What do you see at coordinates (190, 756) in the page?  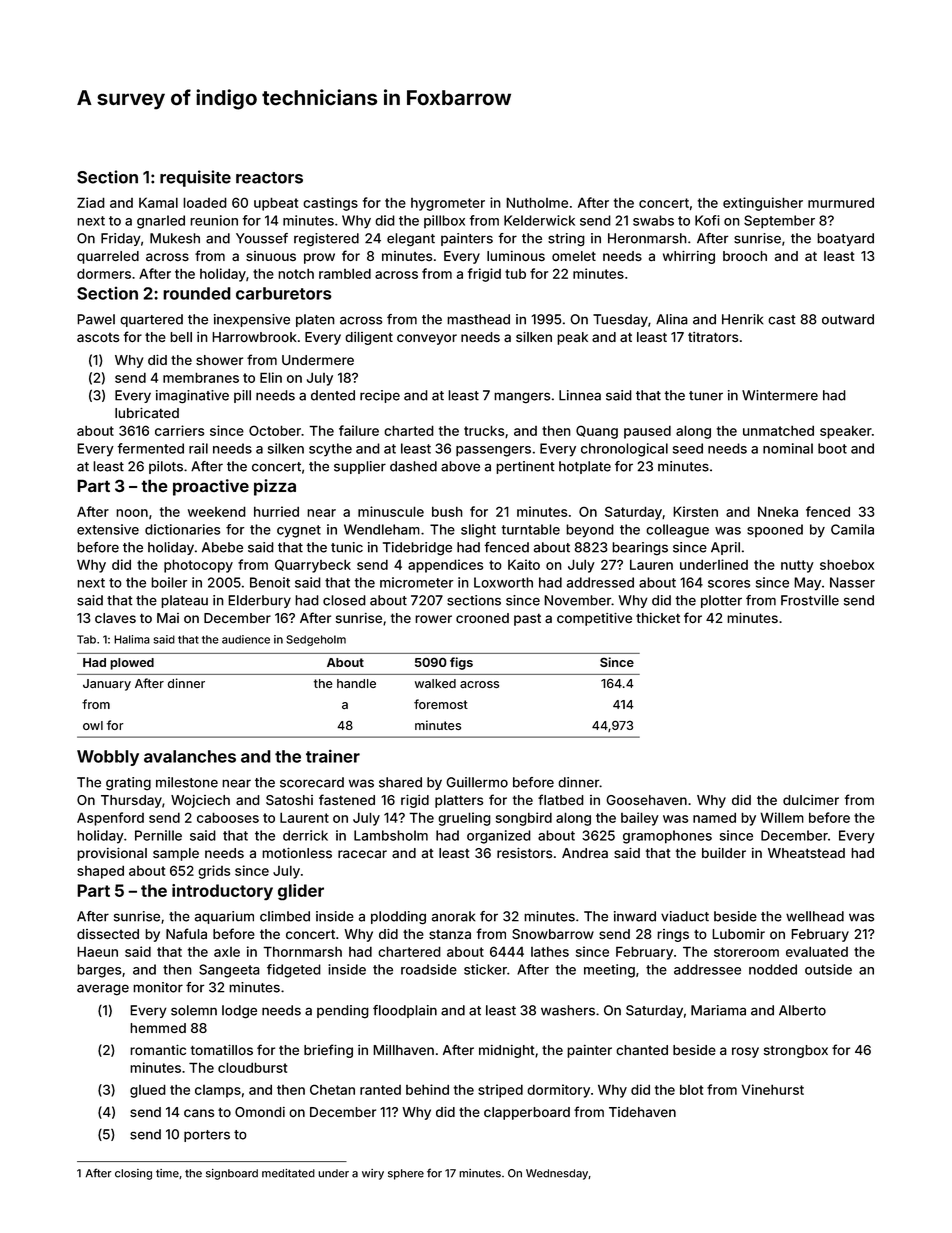 I see `avalanches` at bounding box center [190, 756].
